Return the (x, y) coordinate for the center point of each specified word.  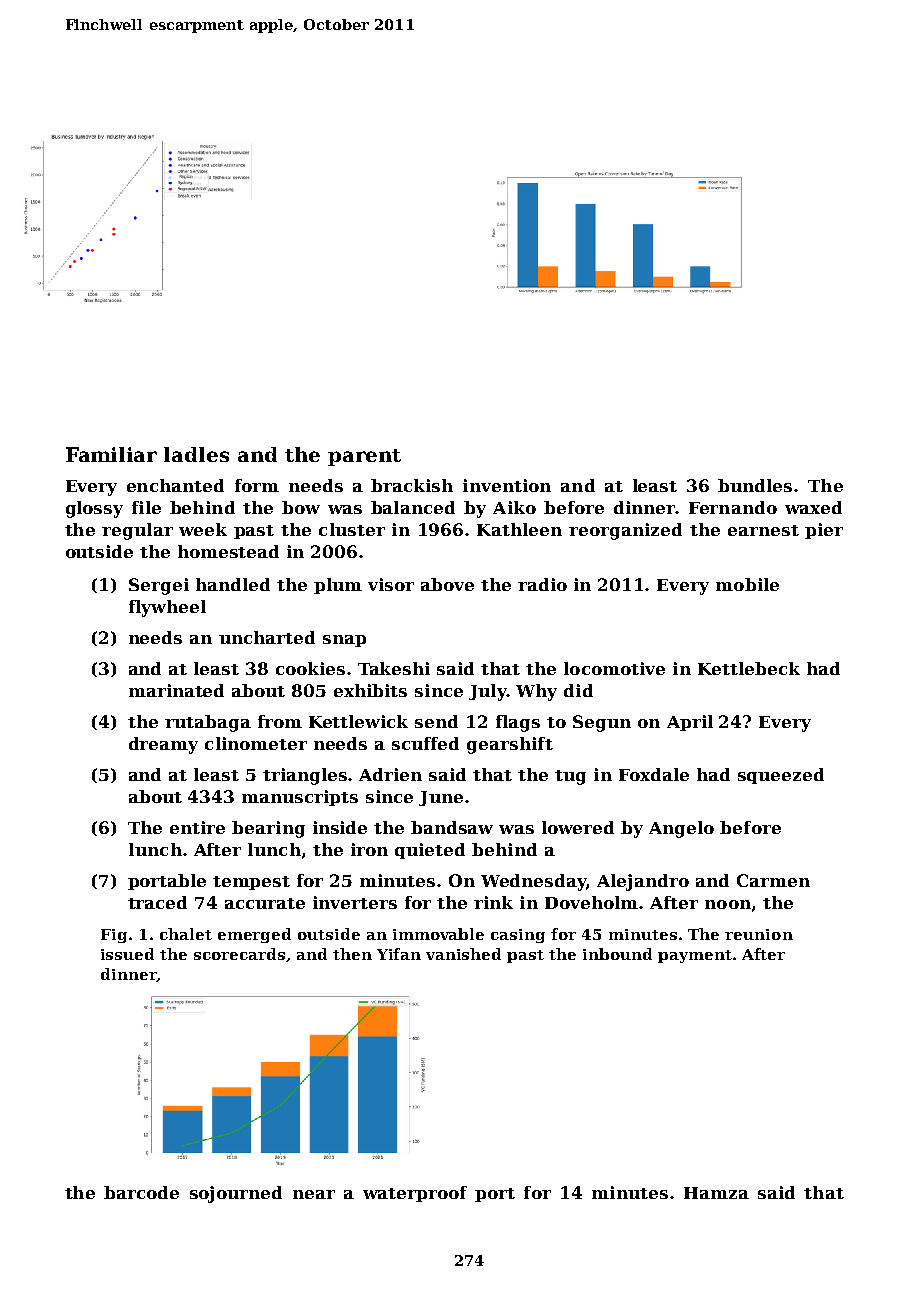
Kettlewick (358, 721)
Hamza (716, 1193)
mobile (747, 584)
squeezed (781, 776)
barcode (141, 1192)
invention (507, 485)
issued (127, 954)
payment (695, 956)
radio (542, 584)
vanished (463, 954)
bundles (755, 485)
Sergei (159, 586)
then (352, 954)
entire (197, 827)
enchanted (175, 485)
